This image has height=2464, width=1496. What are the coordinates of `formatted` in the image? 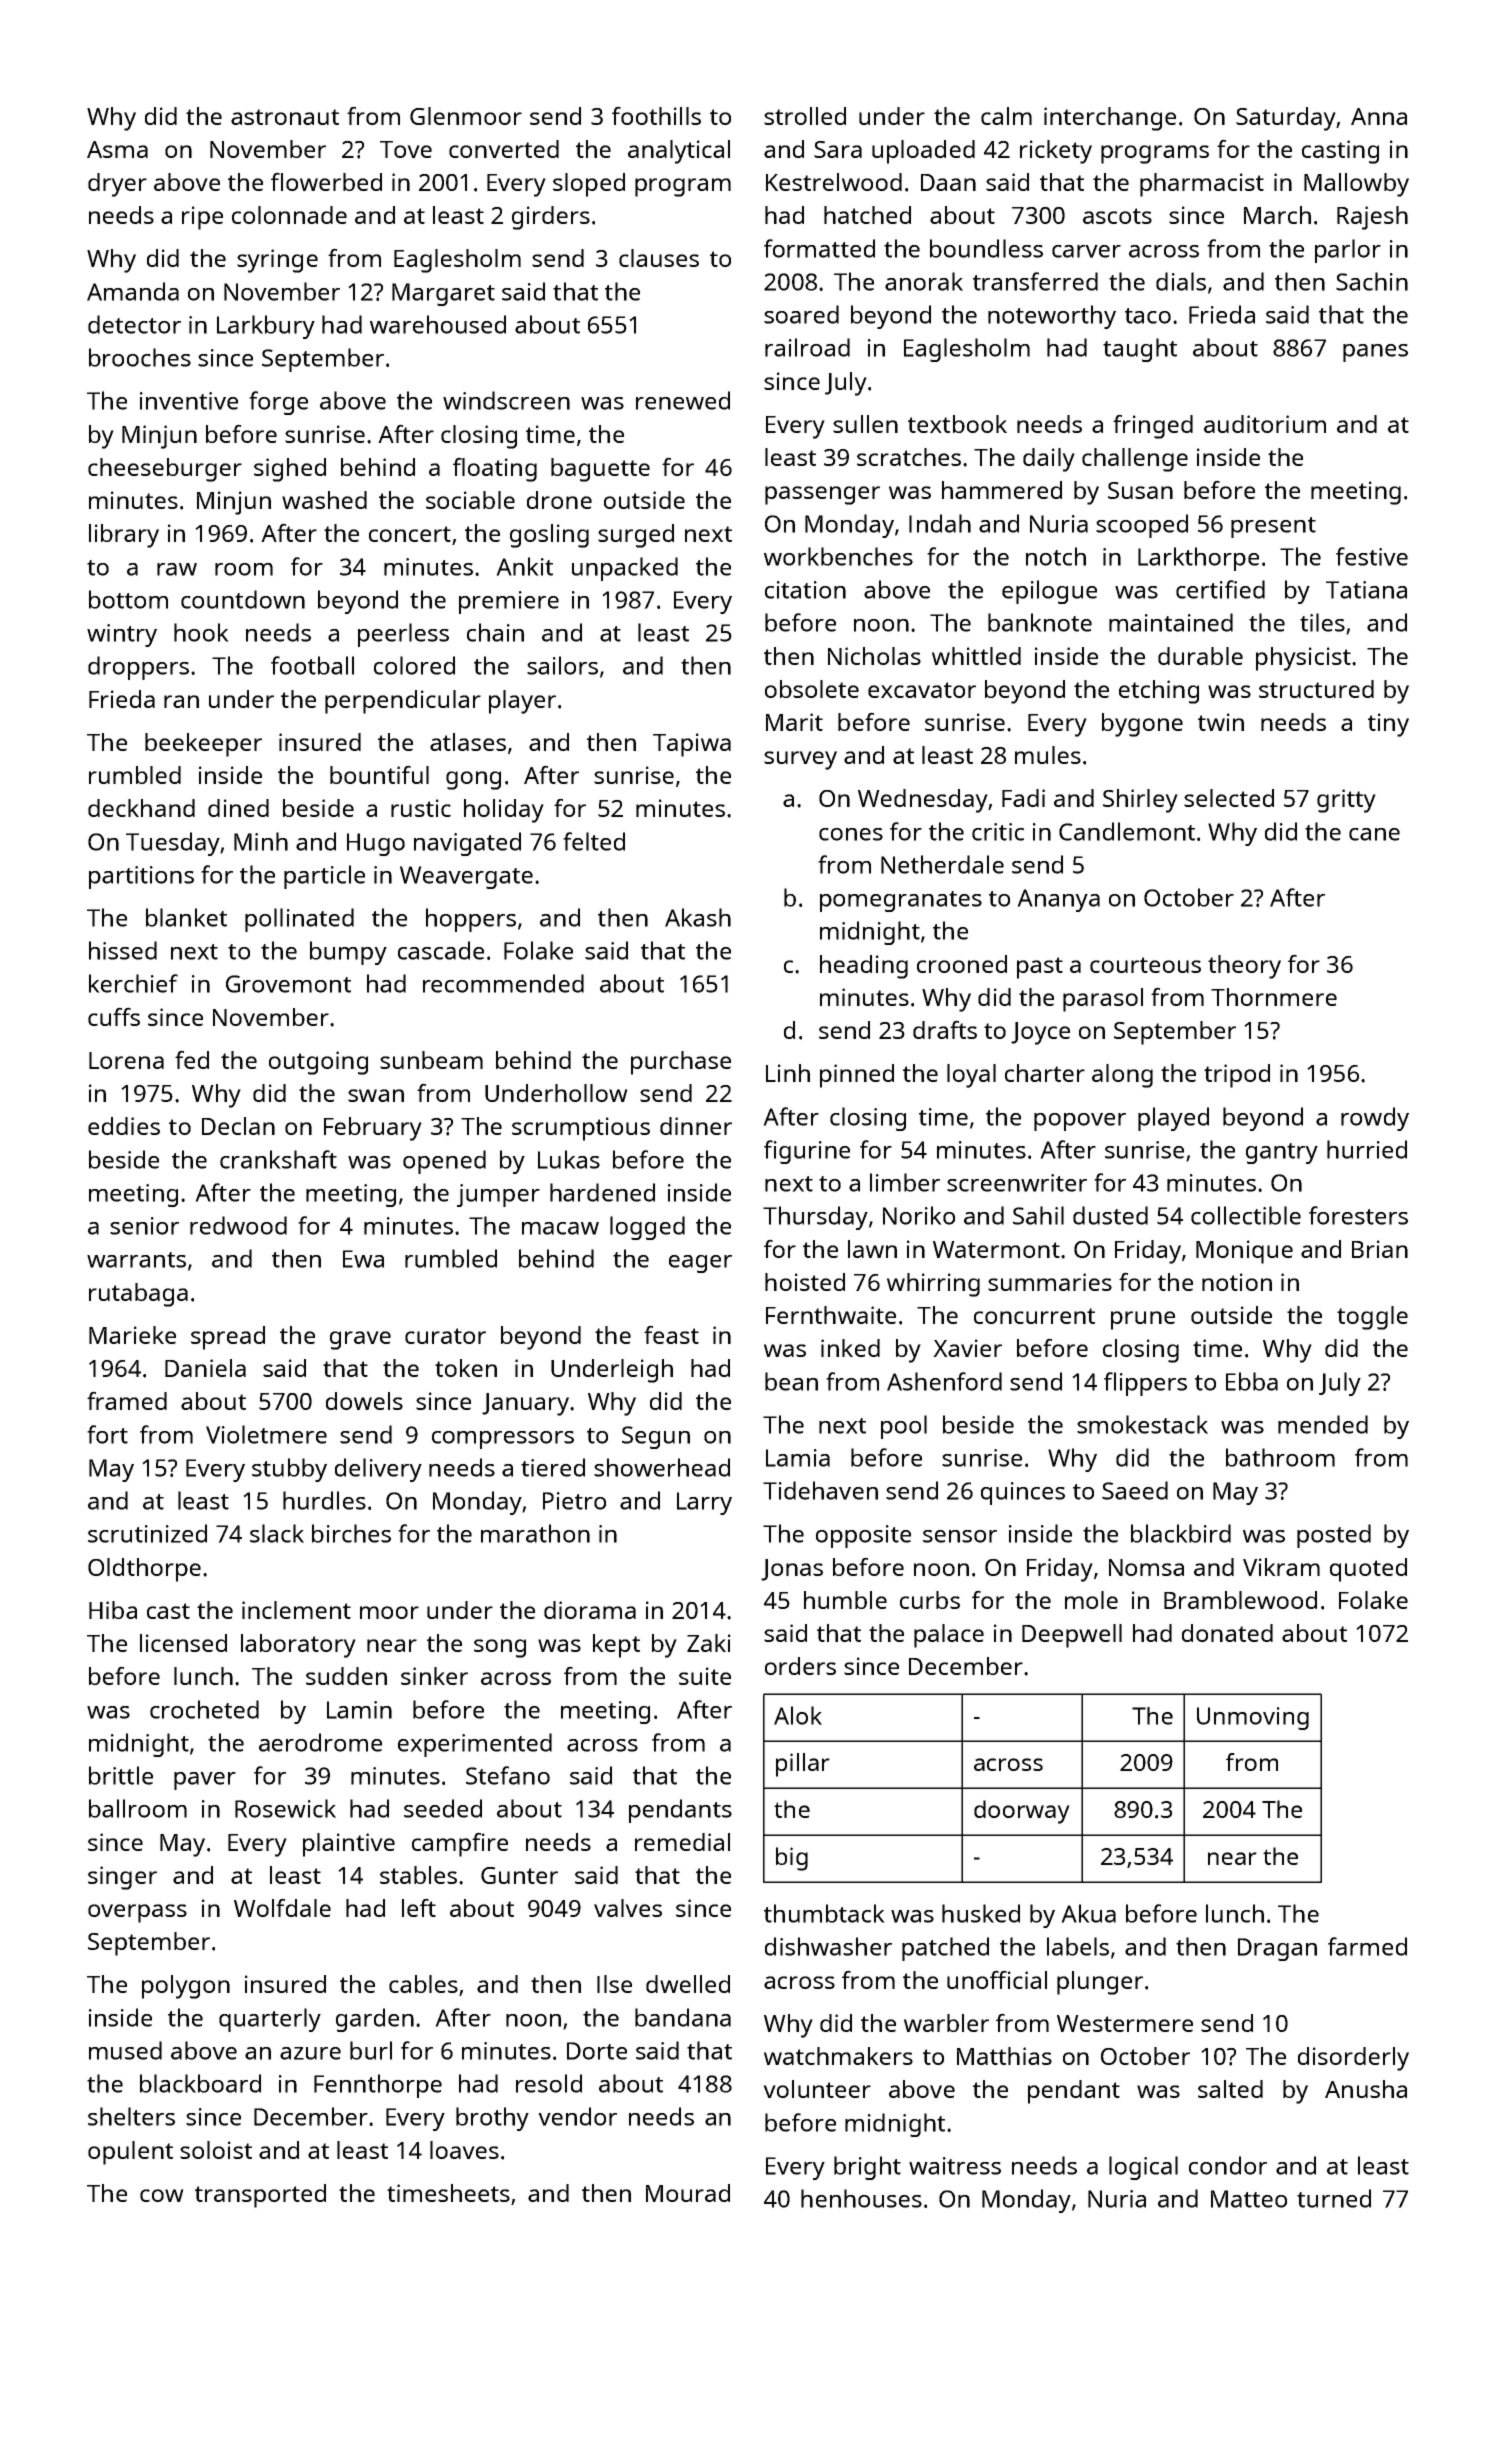 It's located at (819, 248).
